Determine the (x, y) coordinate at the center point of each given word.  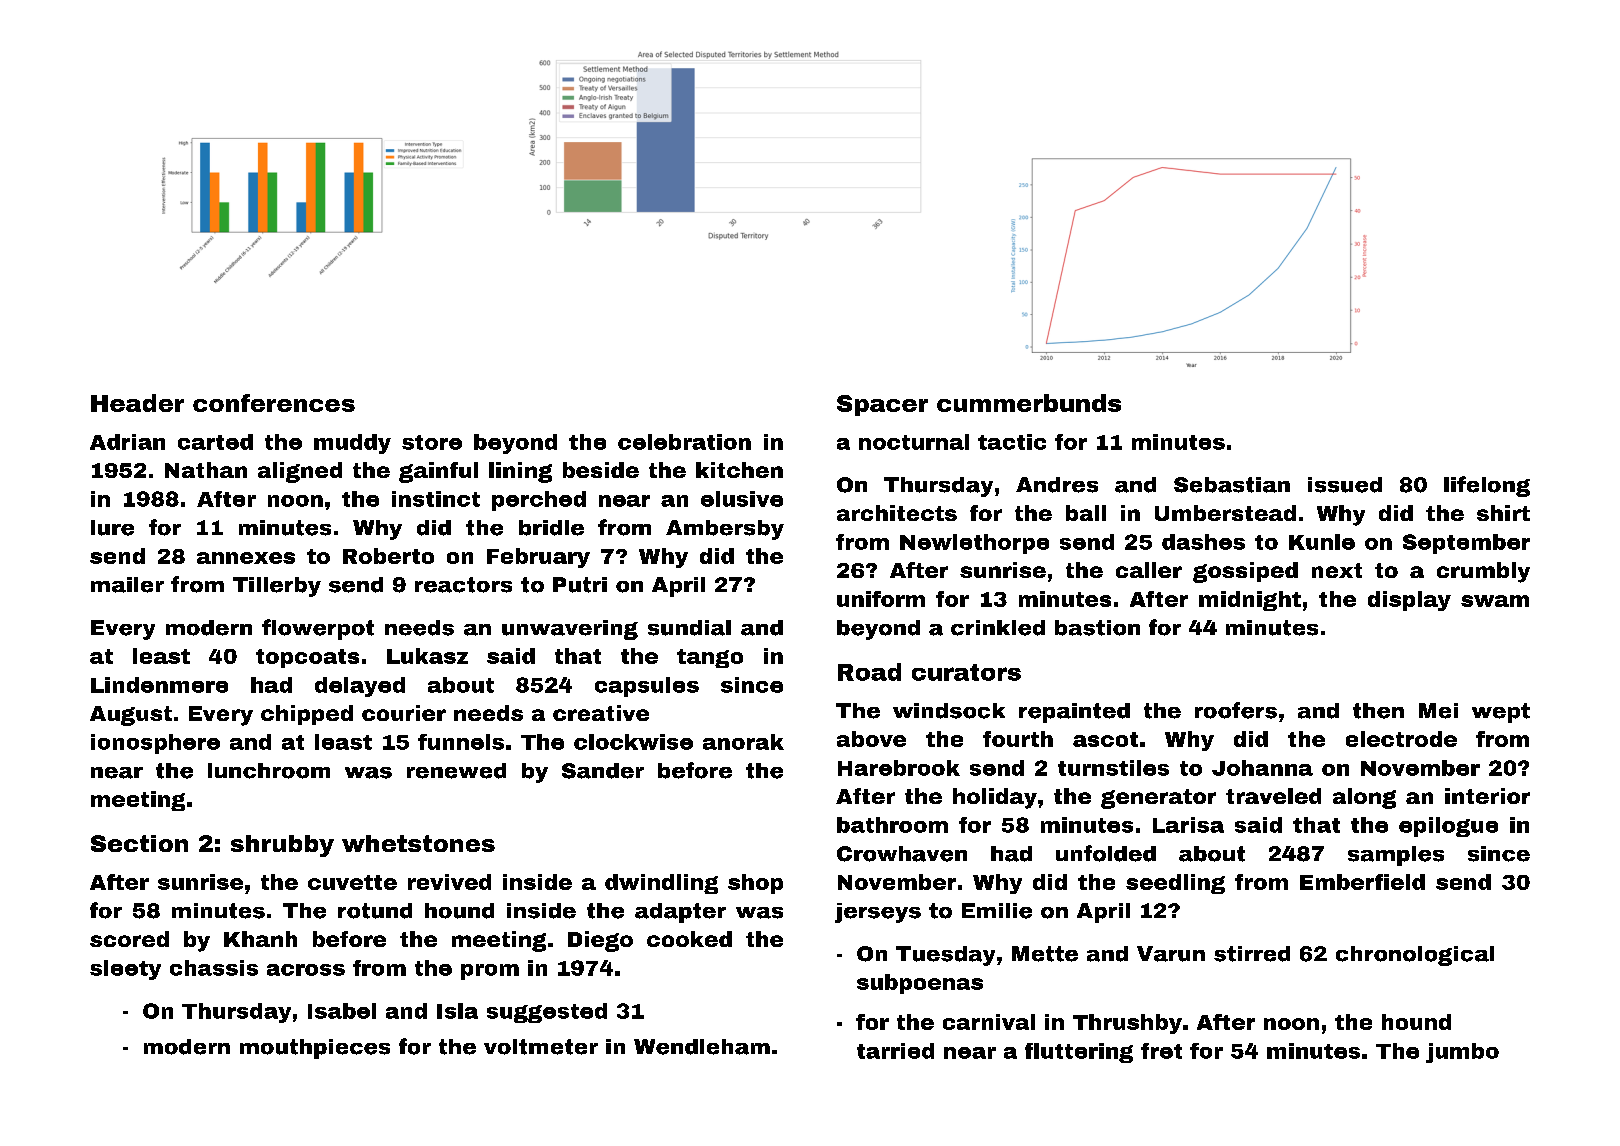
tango (710, 658)
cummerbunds (1029, 403)
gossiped (1245, 572)
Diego (600, 941)
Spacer (882, 405)
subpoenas (920, 984)
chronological (1415, 956)
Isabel (342, 1011)
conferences (274, 403)
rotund (375, 911)
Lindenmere (159, 685)
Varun (1171, 954)
